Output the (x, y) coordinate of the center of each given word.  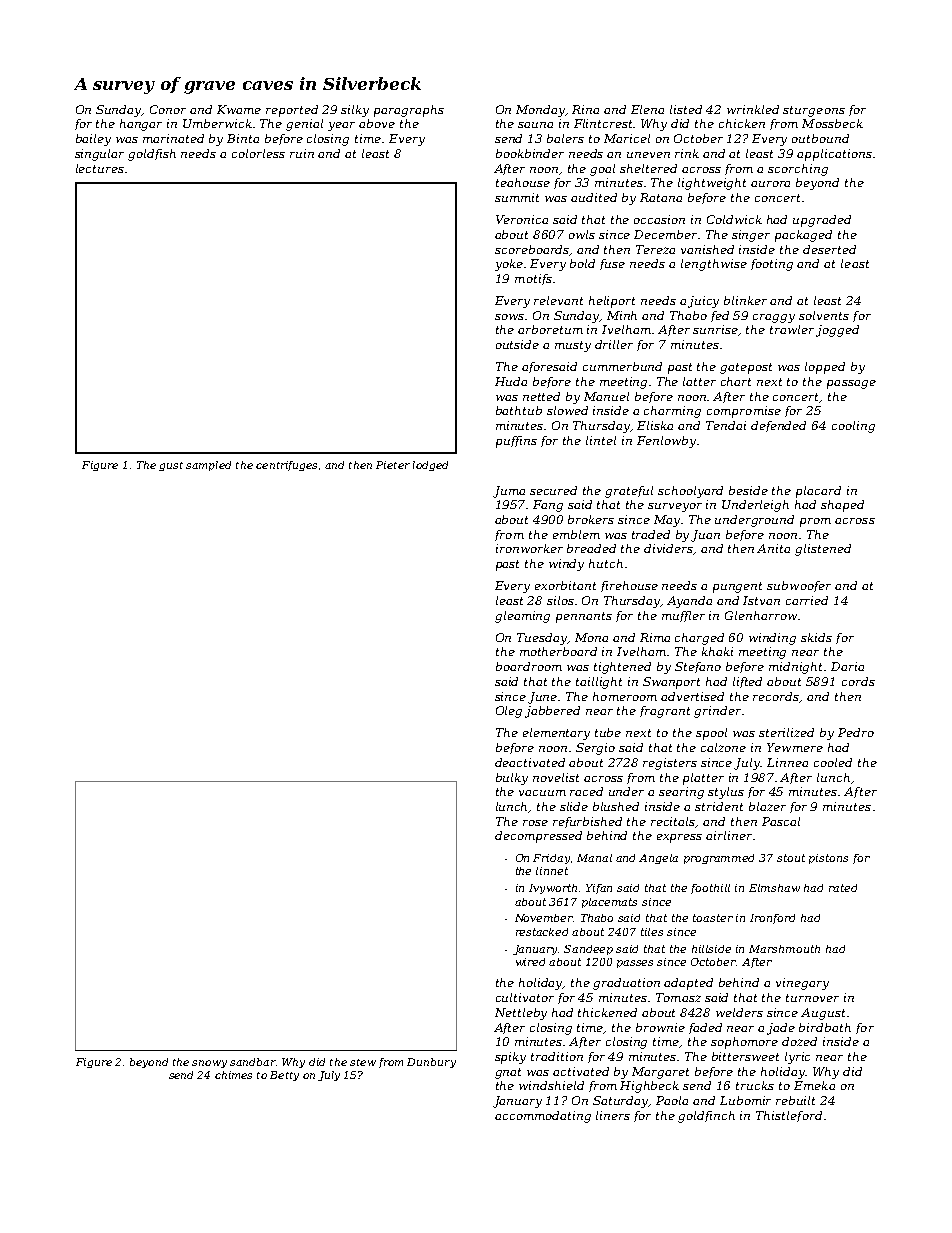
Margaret (660, 1073)
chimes (233, 1075)
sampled (208, 466)
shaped (842, 506)
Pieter (393, 465)
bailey (93, 140)
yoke (509, 265)
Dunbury (431, 1063)
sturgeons (814, 111)
